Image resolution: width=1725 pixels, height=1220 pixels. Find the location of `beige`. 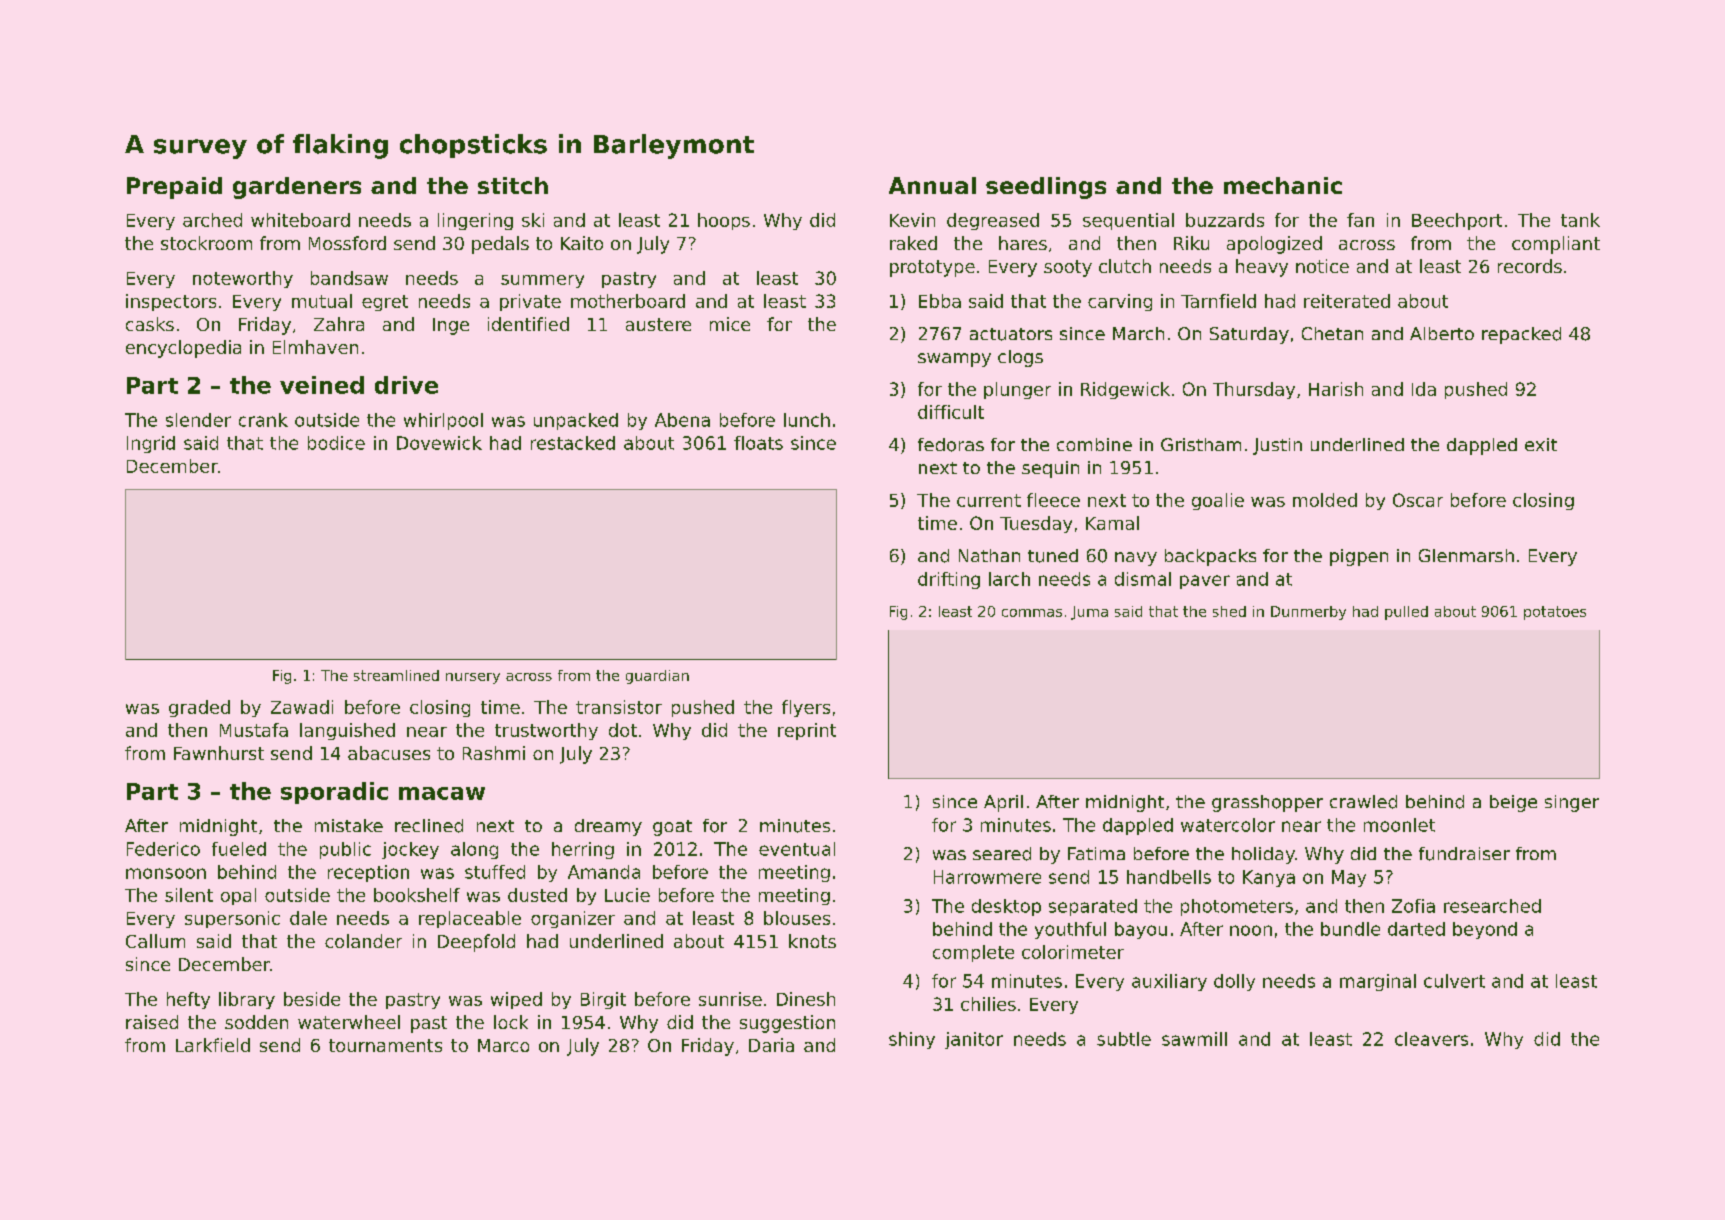

beige is located at coordinates (1513, 803).
